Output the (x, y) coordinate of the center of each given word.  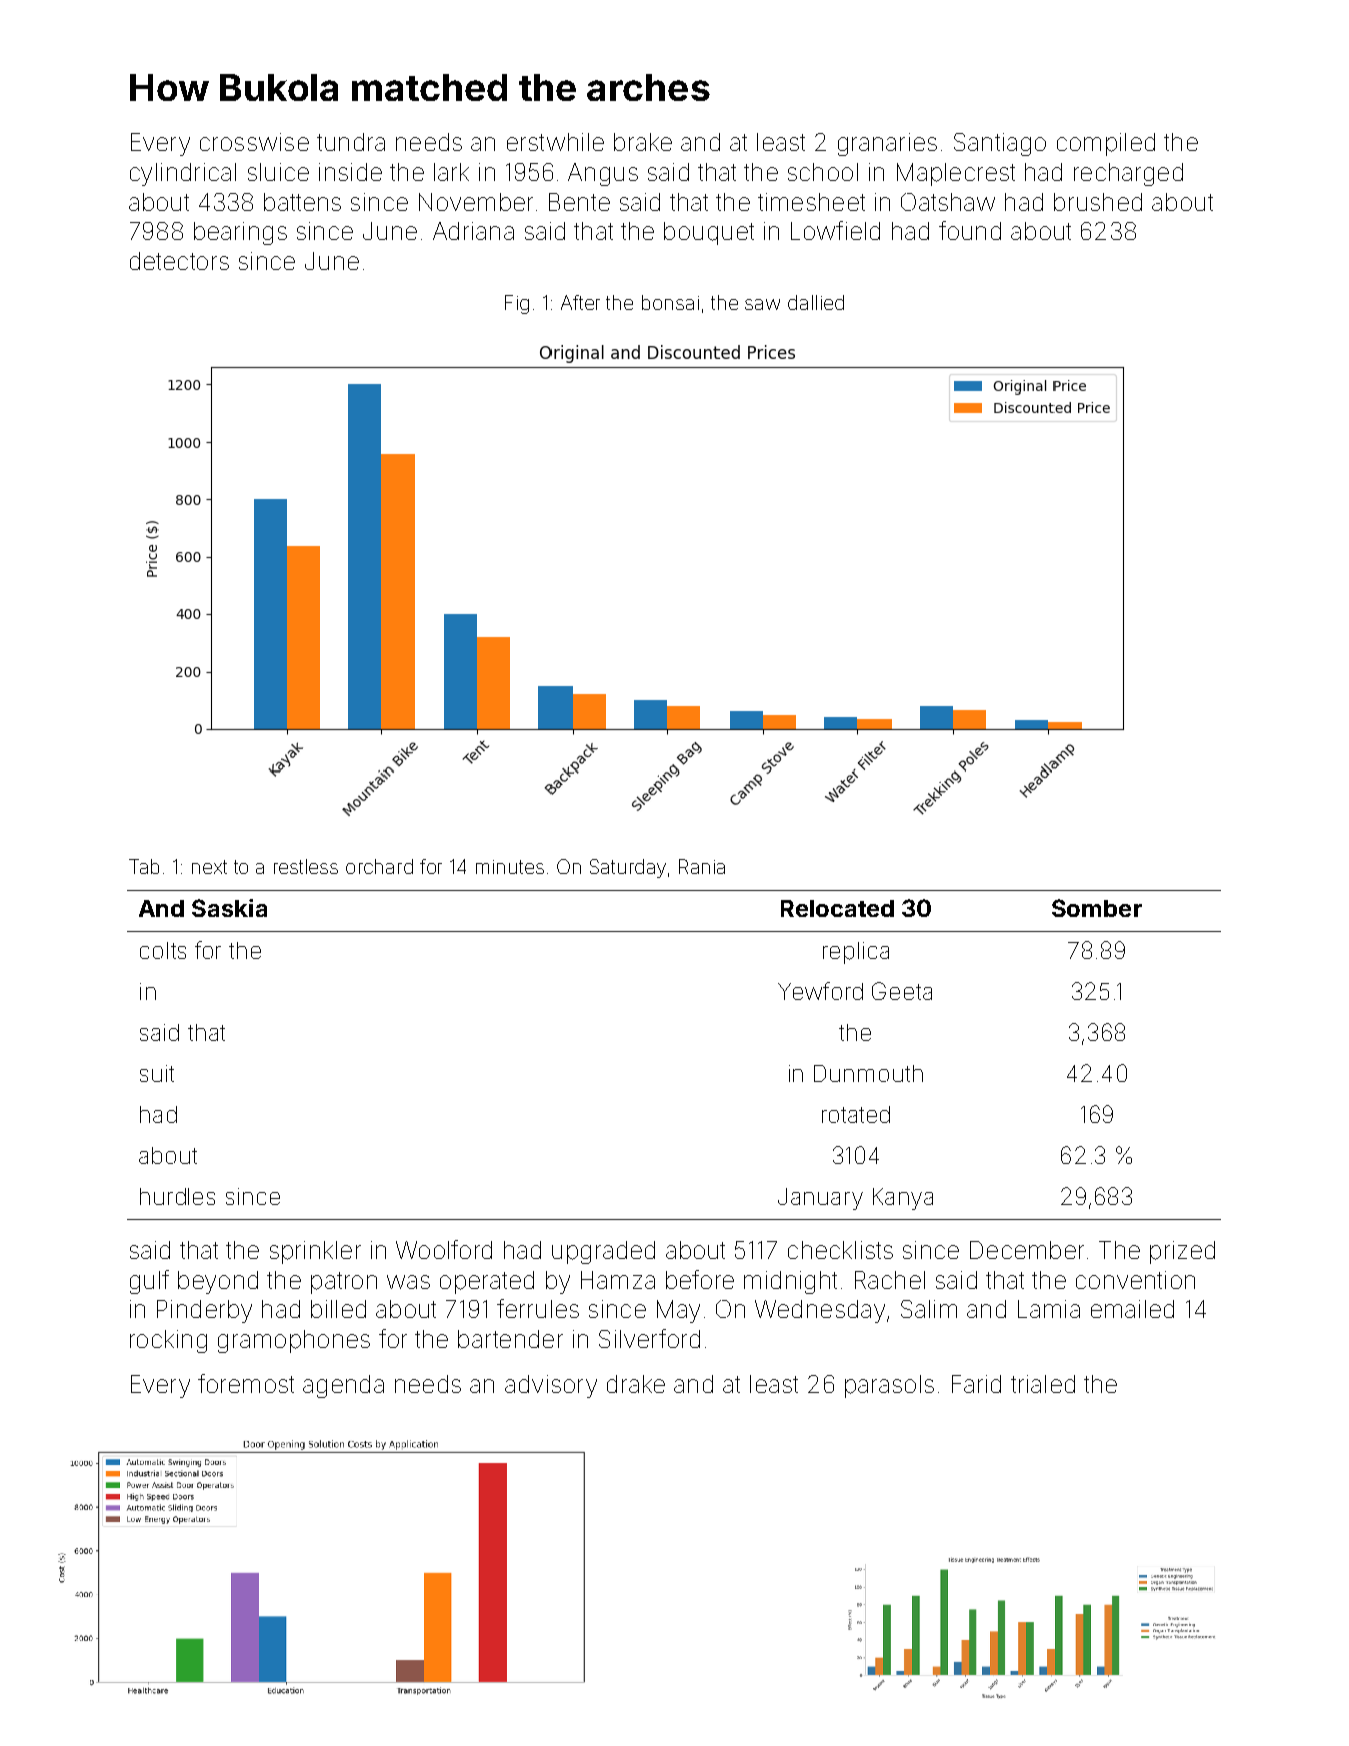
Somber (1097, 908)
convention (1135, 1280)
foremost (246, 1383)
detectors (179, 261)
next (209, 867)
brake (643, 142)
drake (636, 1384)
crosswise (254, 142)
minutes (510, 867)
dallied (816, 302)
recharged (1128, 174)
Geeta (902, 991)
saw (762, 304)
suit (157, 1073)
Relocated (837, 908)
